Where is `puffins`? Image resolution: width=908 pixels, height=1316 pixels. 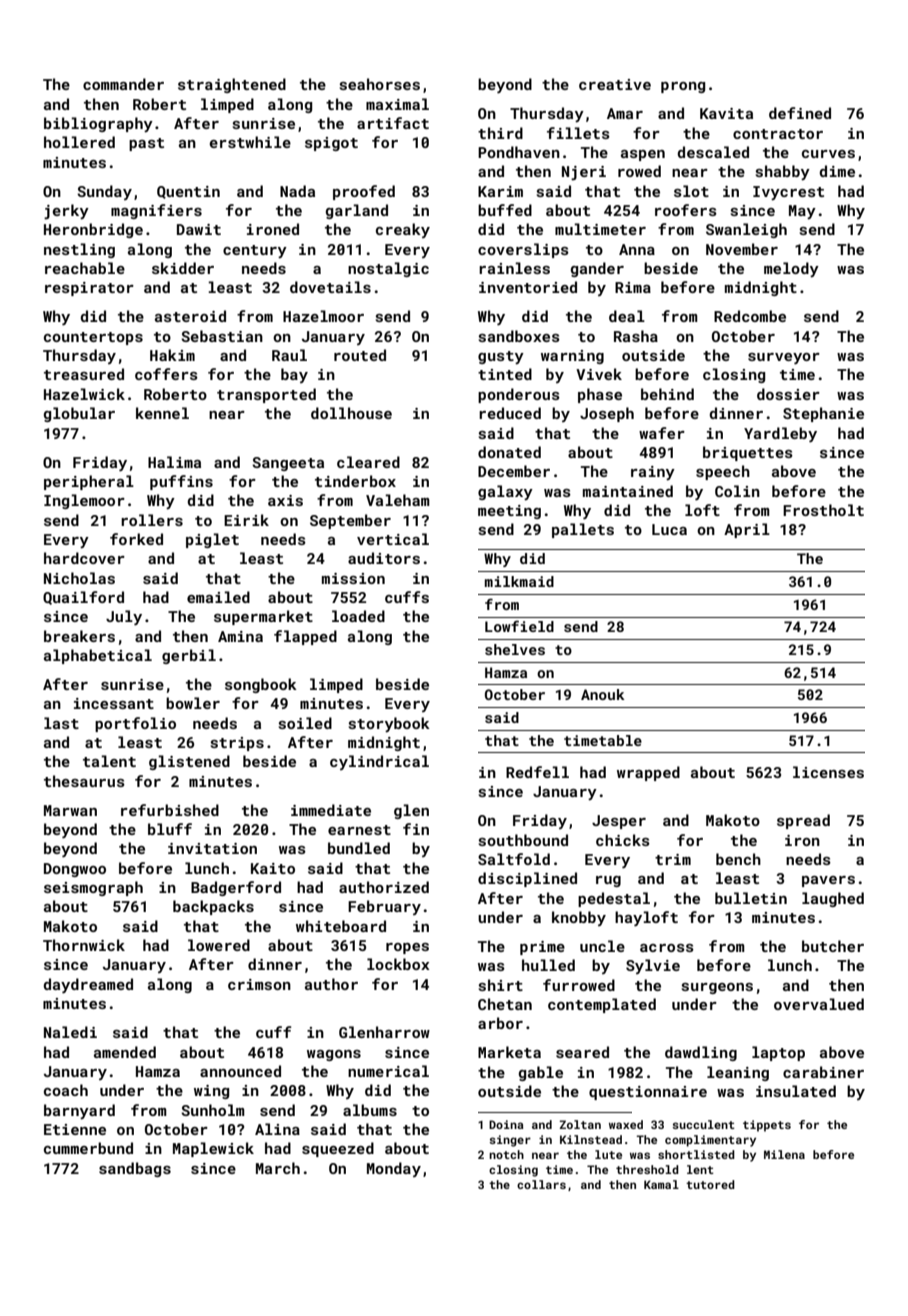 puffins is located at coordinates (181, 482).
